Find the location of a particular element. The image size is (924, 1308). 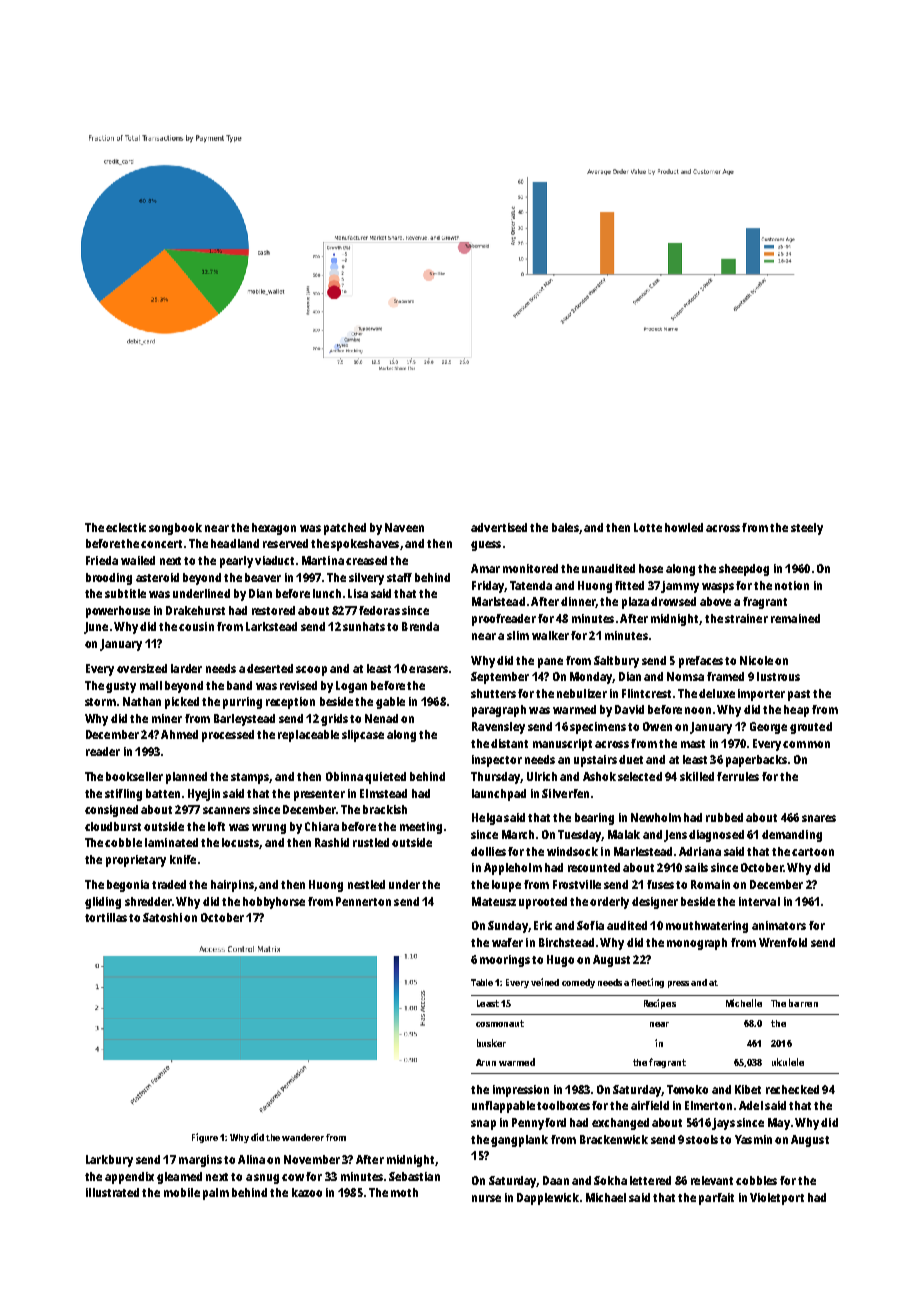

Satoshi is located at coordinates (162, 917).
